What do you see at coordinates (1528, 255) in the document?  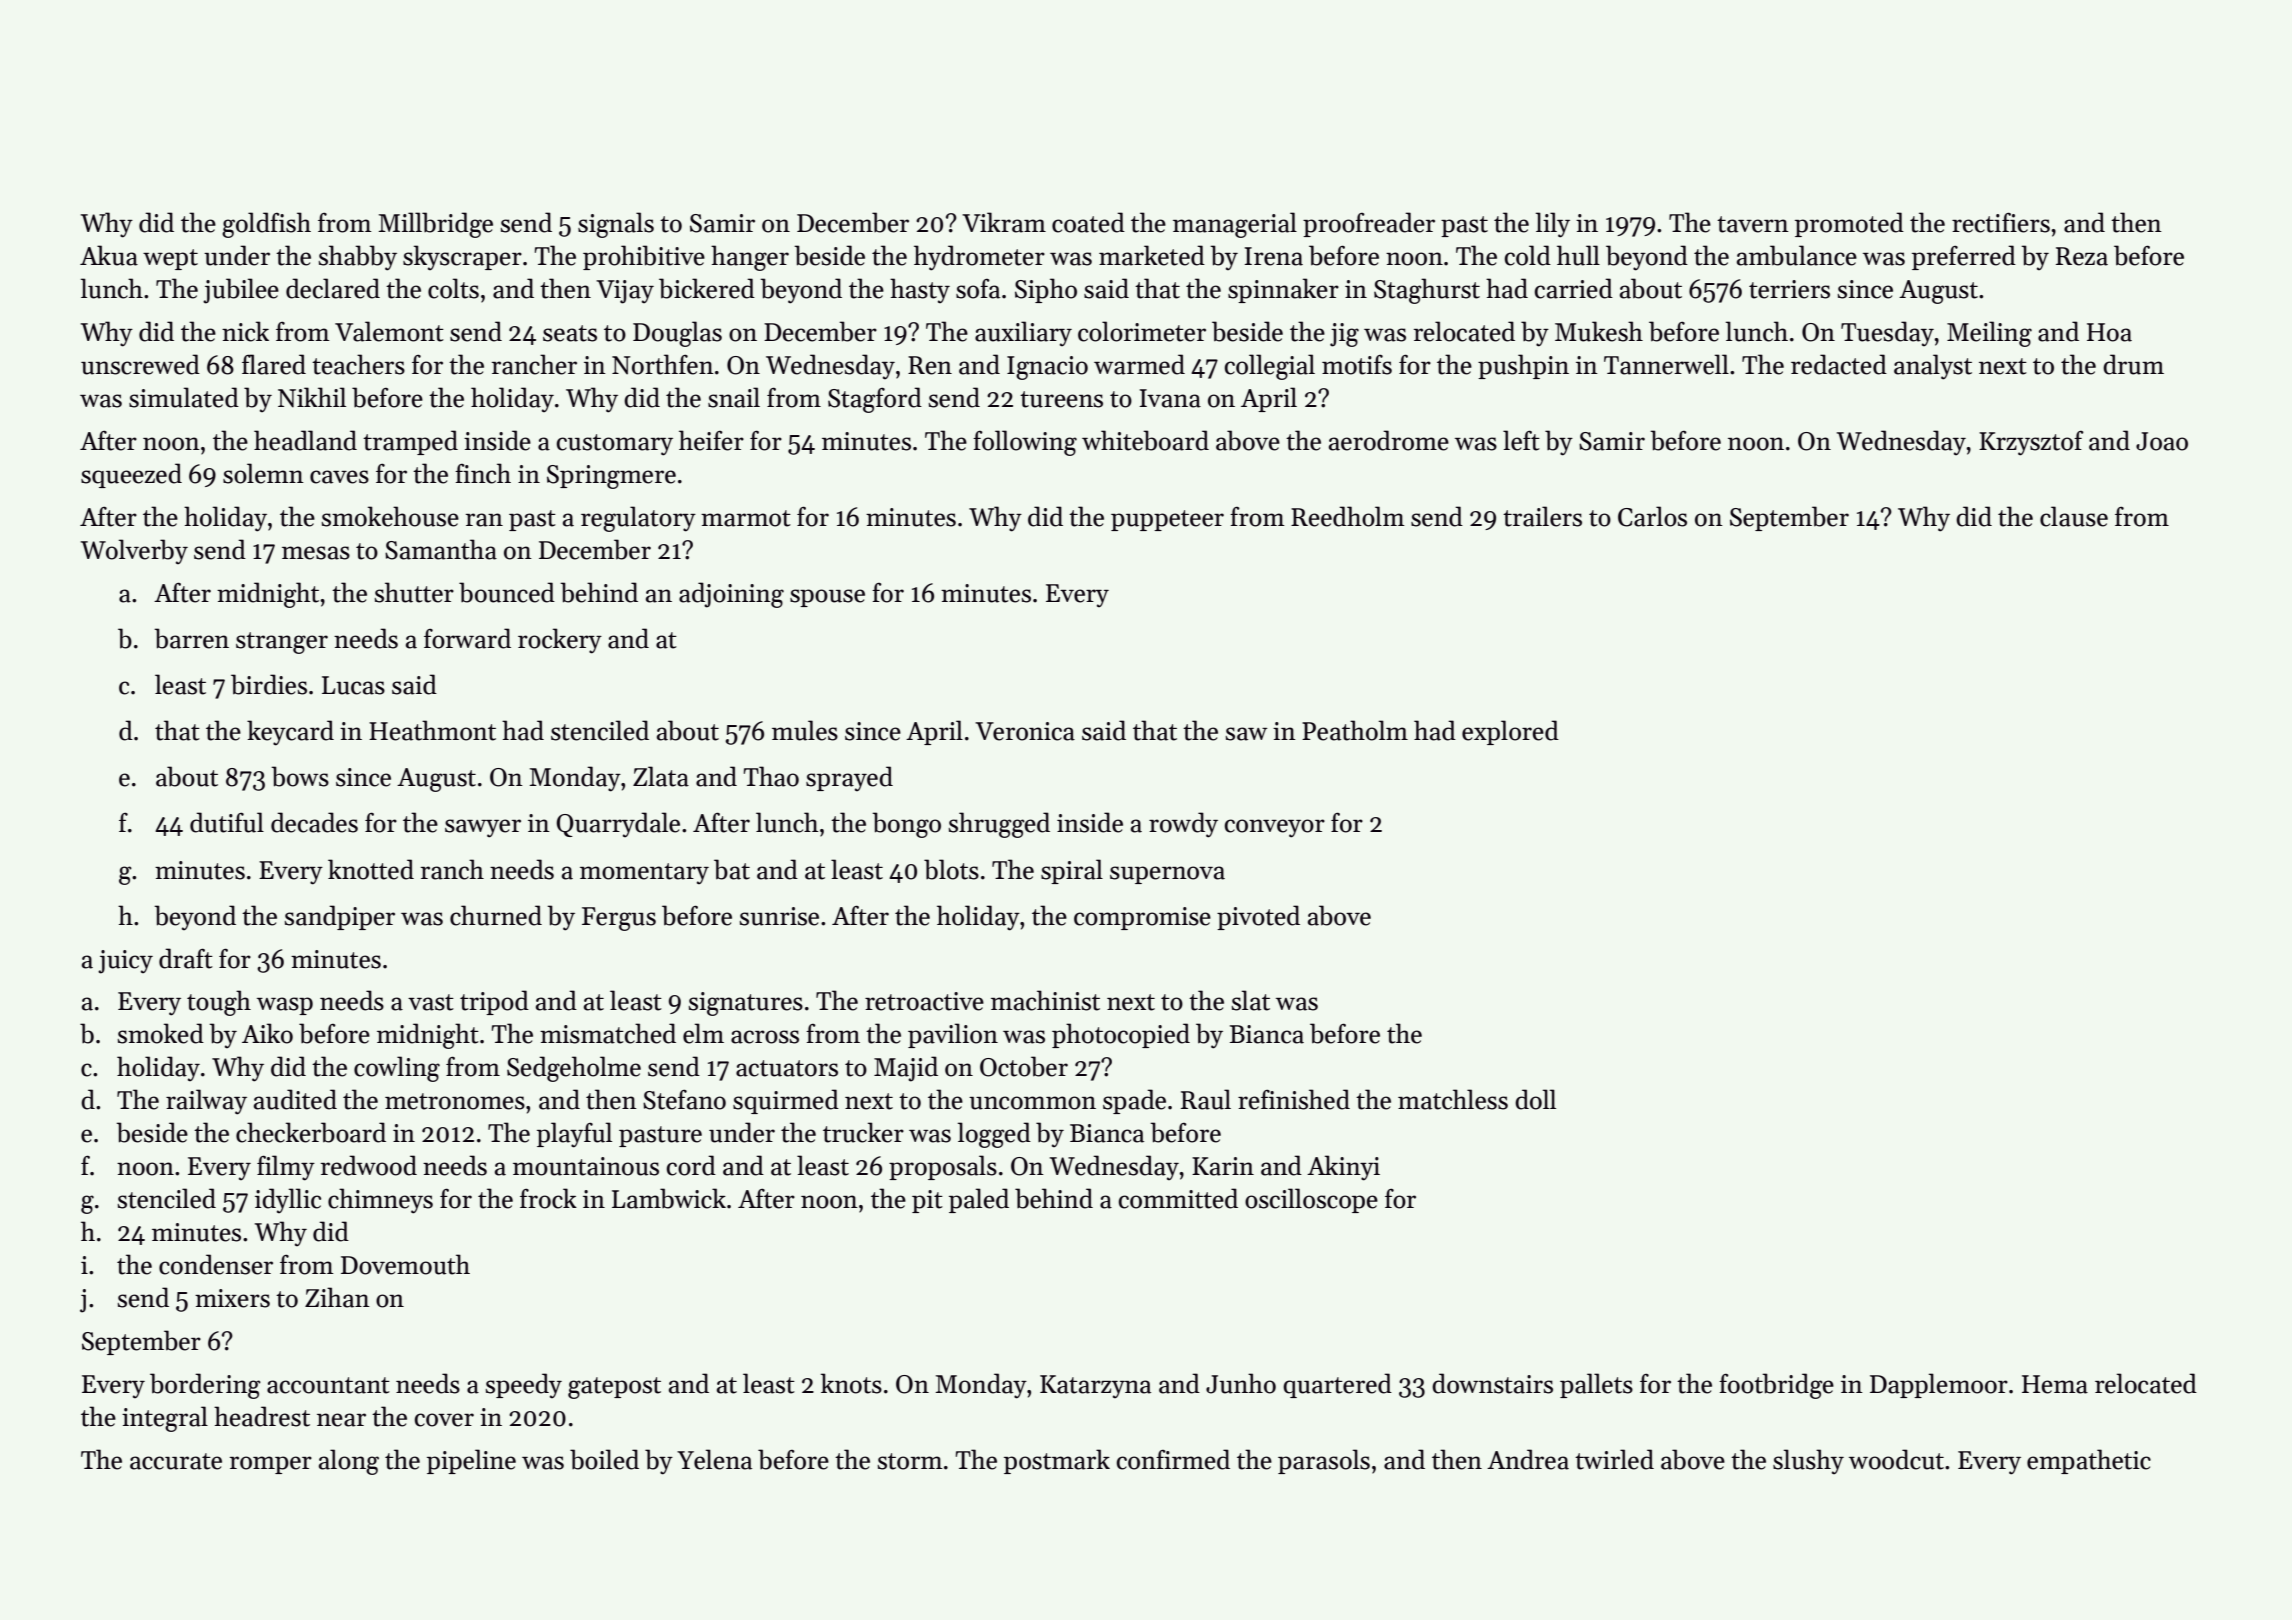 I see `cold` at bounding box center [1528, 255].
